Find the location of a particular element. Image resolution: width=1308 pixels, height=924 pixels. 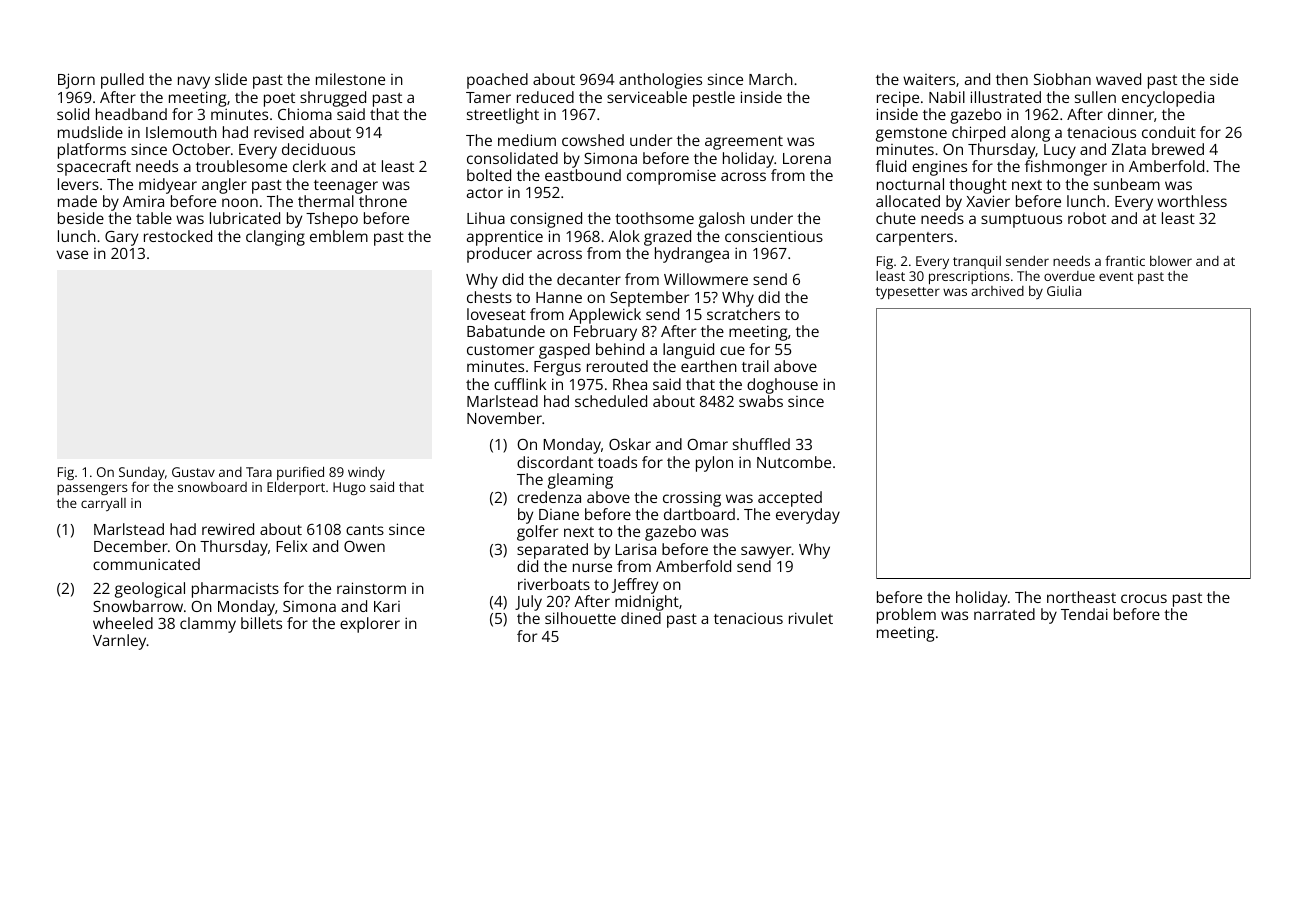

blower is located at coordinates (1171, 261).
